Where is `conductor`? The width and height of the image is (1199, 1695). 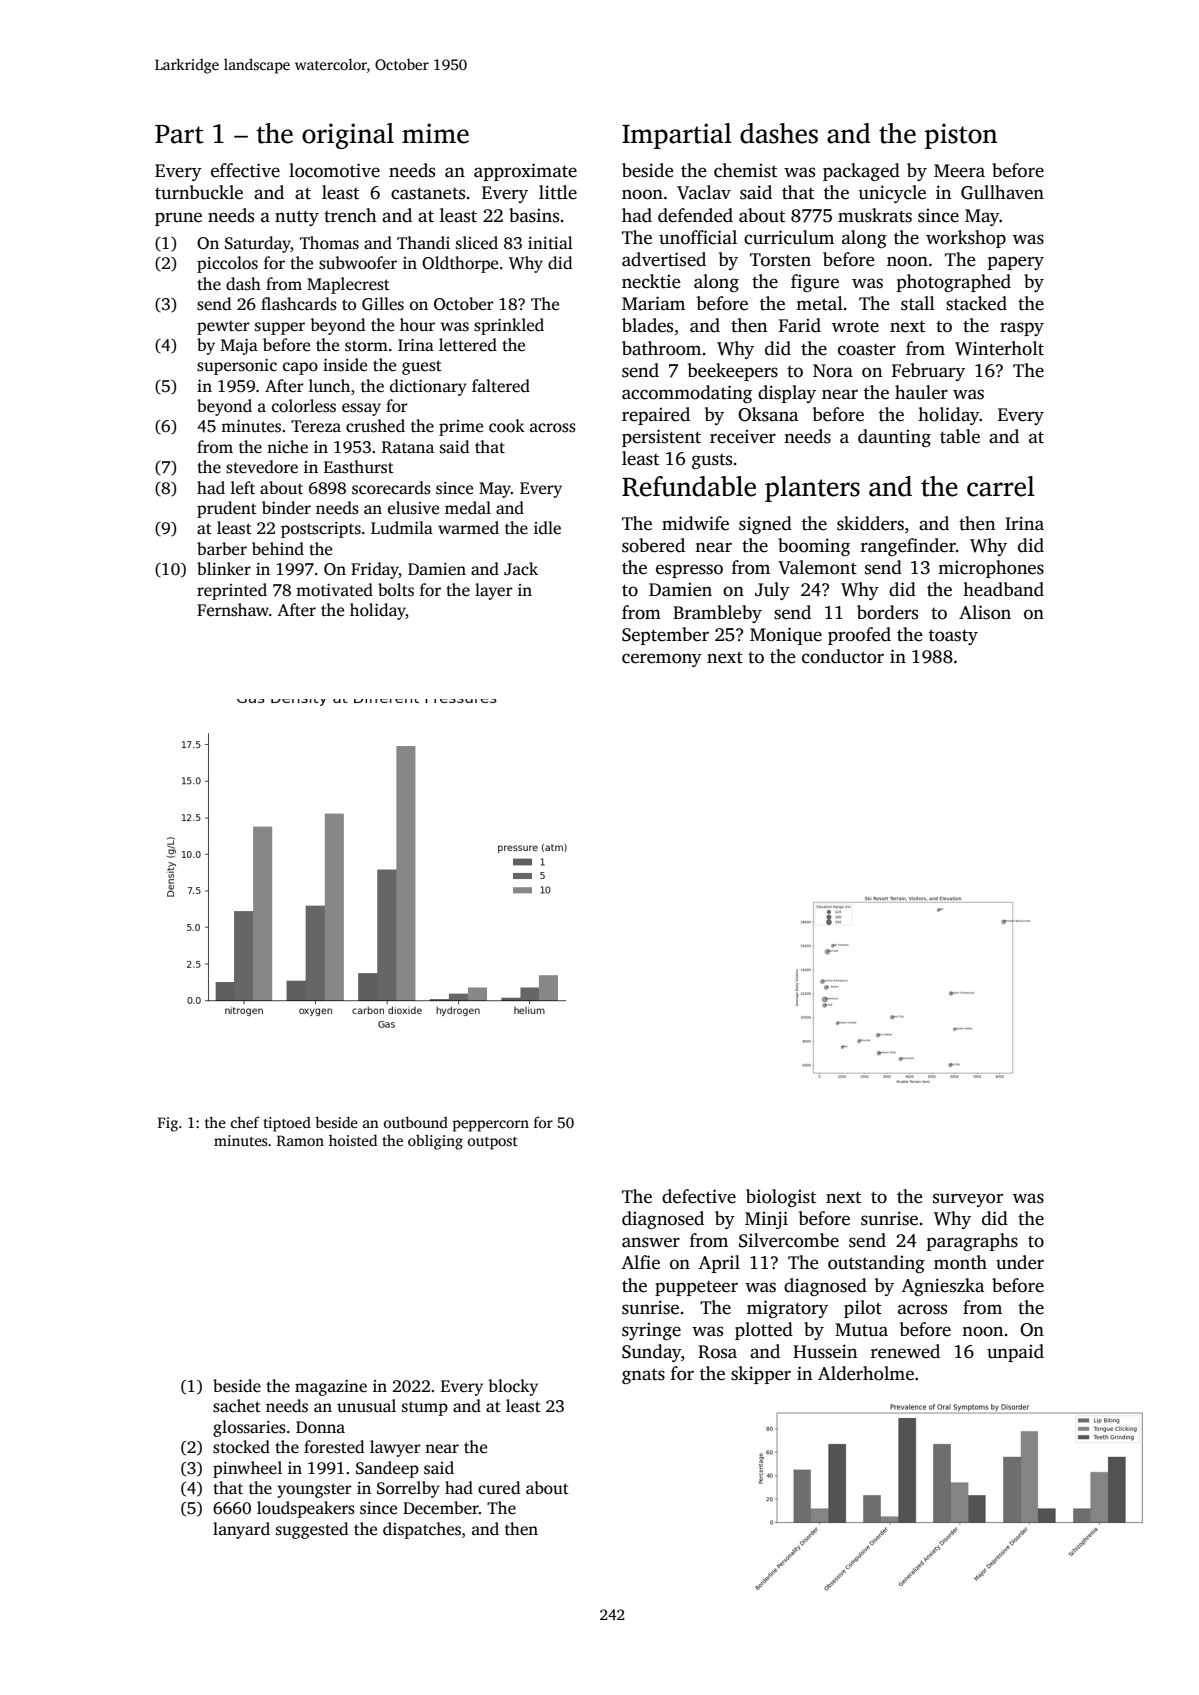 conductor is located at coordinates (843, 656).
